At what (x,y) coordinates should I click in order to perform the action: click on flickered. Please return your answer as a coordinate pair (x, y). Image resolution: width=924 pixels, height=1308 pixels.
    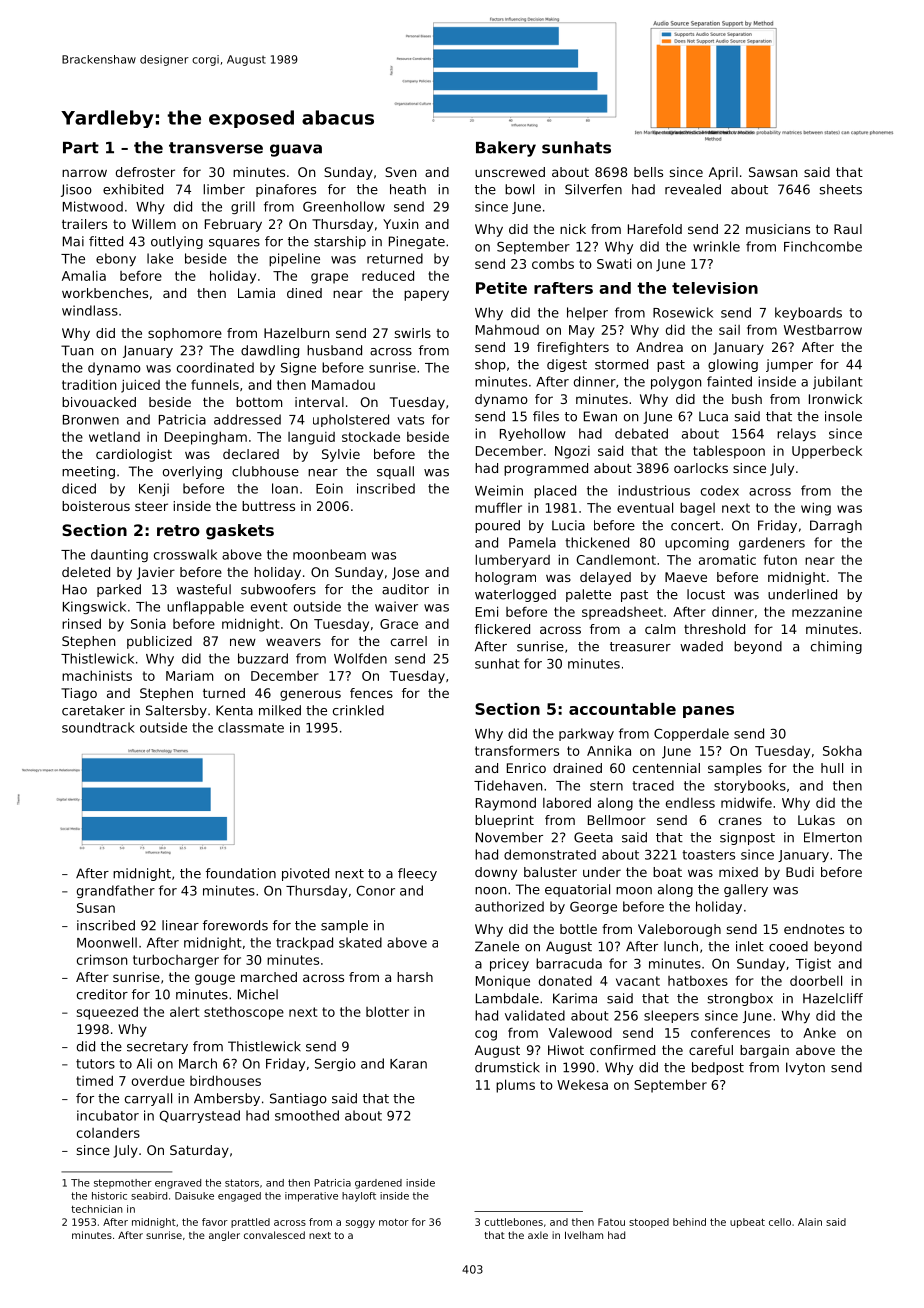
    Looking at the image, I should click on (502, 629).
